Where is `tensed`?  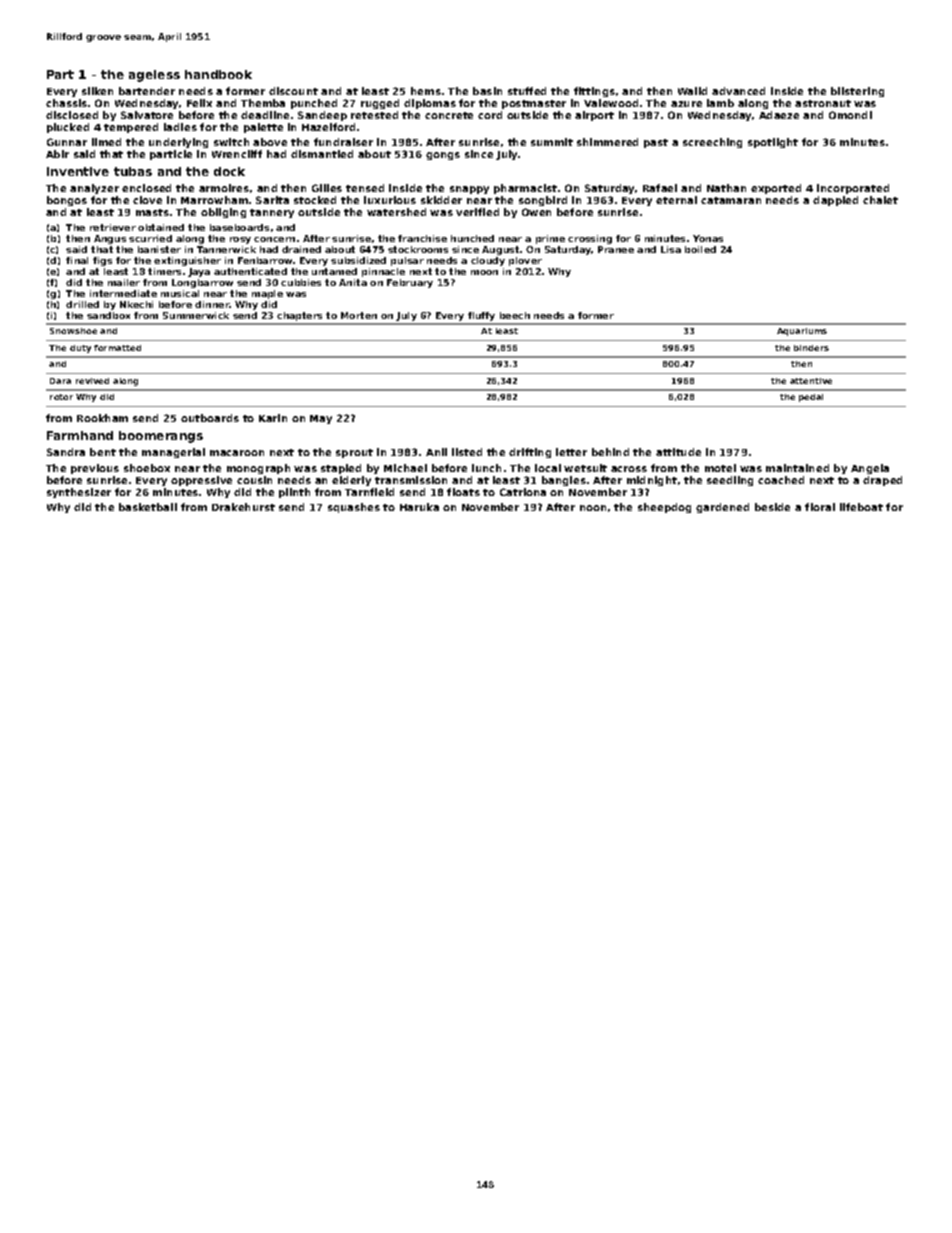 tensed is located at coordinates (365, 188).
